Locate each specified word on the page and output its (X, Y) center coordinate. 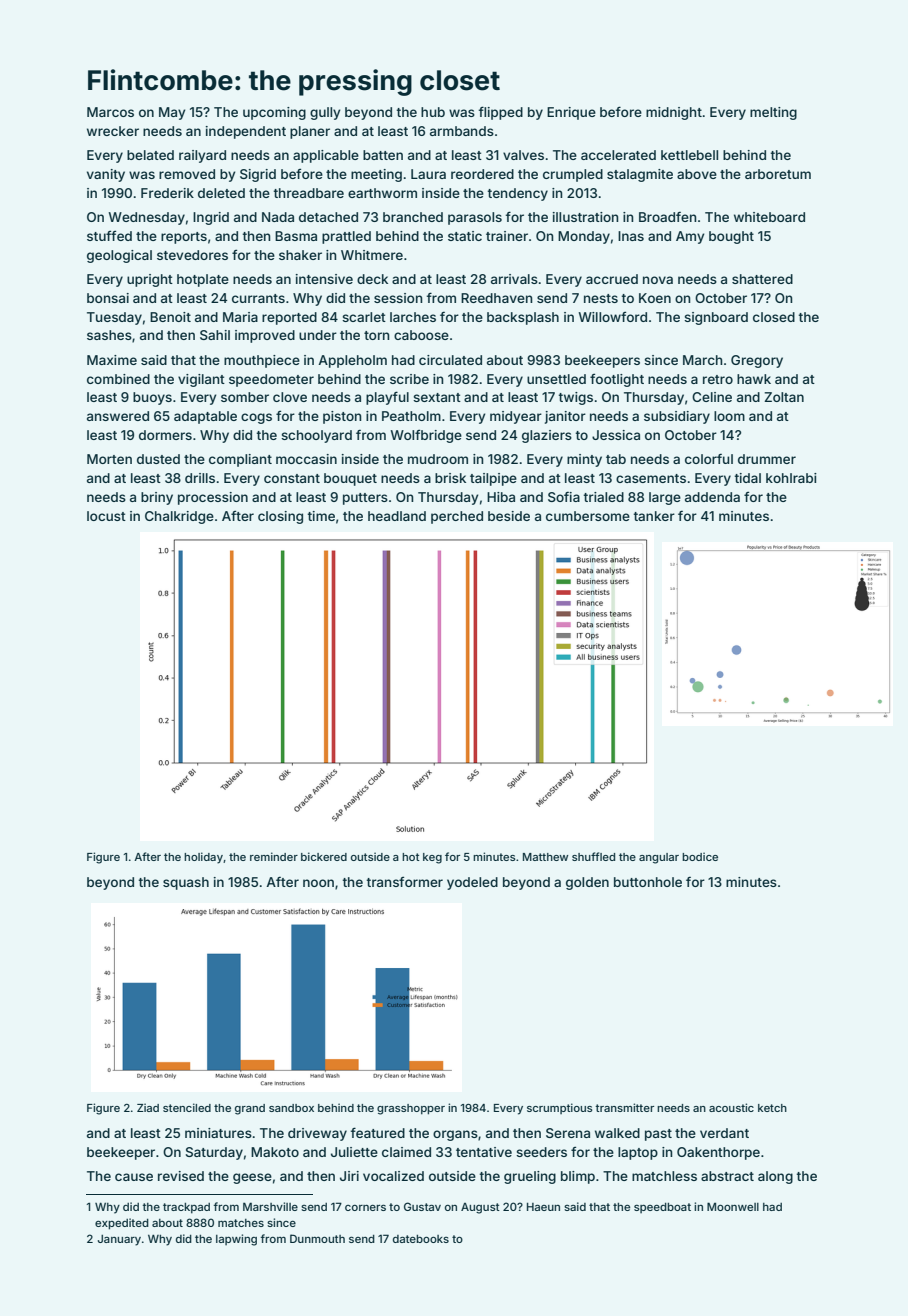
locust (106, 516)
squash (186, 883)
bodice (700, 856)
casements (651, 478)
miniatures (218, 1133)
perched (457, 517)
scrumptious (559, 1108)
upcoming (274, 113)
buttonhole (648, 882)
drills (200, 478)
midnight (674, 113)
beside (509, 516)
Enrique (571, 113)
